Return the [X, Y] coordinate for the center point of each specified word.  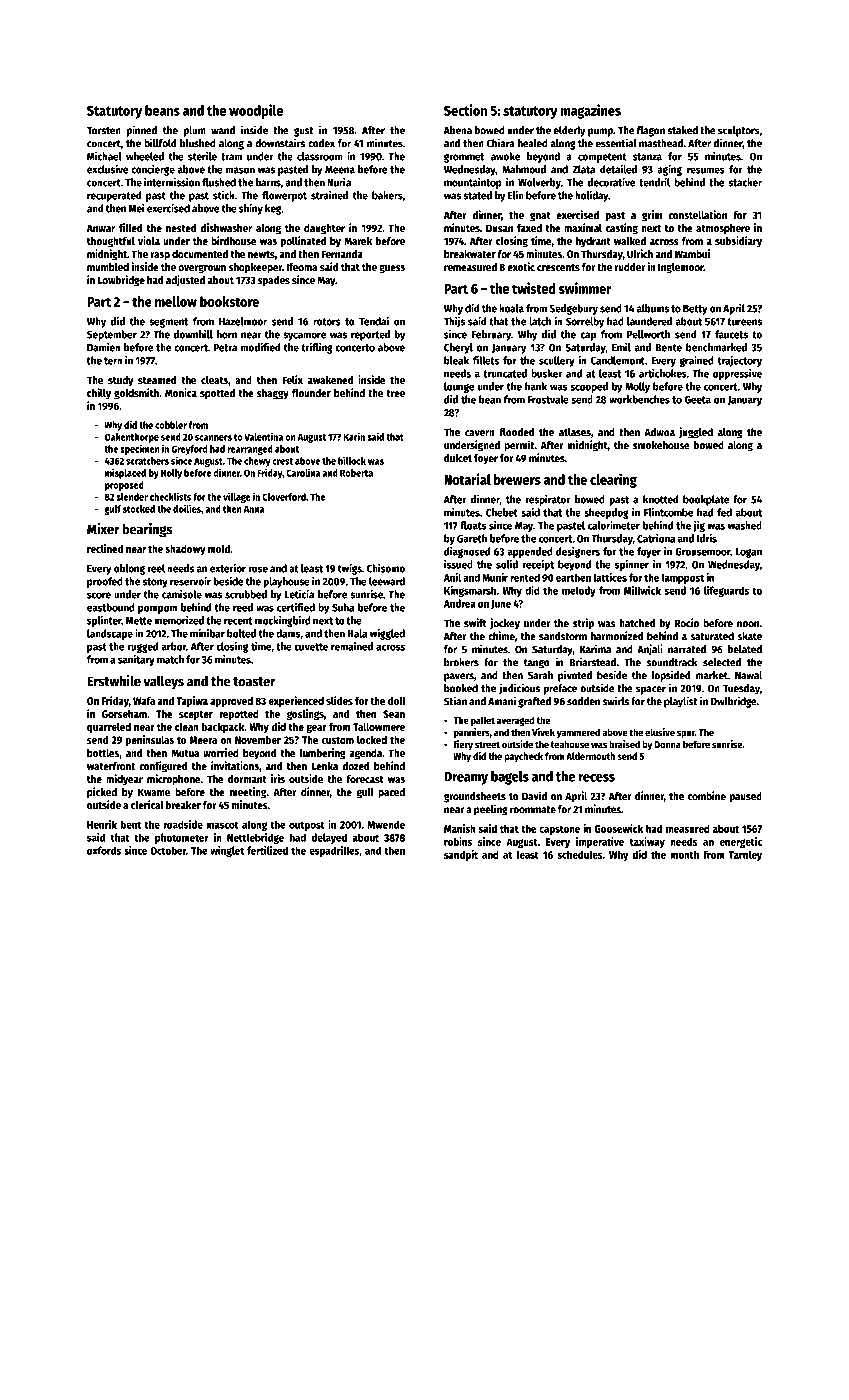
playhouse [286, 582]
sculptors [739, 131]
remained [352, 646]
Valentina [263, 436]
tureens [744, 322]
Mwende [386, 824]
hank [536, 386]
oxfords [104, 850]
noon [748, 624]
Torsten [104, 131]
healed [533, 143]
